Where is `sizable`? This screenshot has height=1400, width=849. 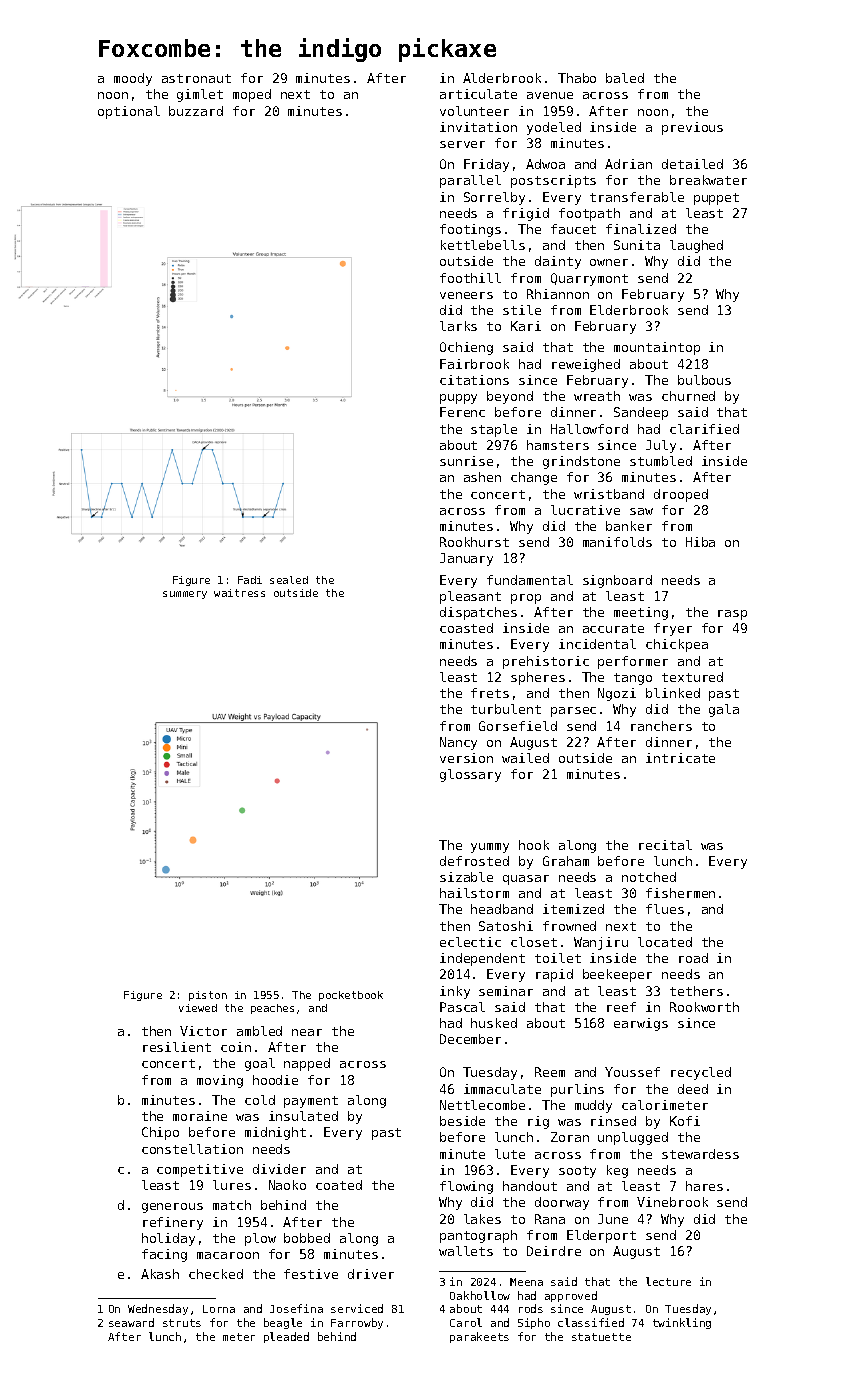
sizable is located at coordinates (466, 877).
